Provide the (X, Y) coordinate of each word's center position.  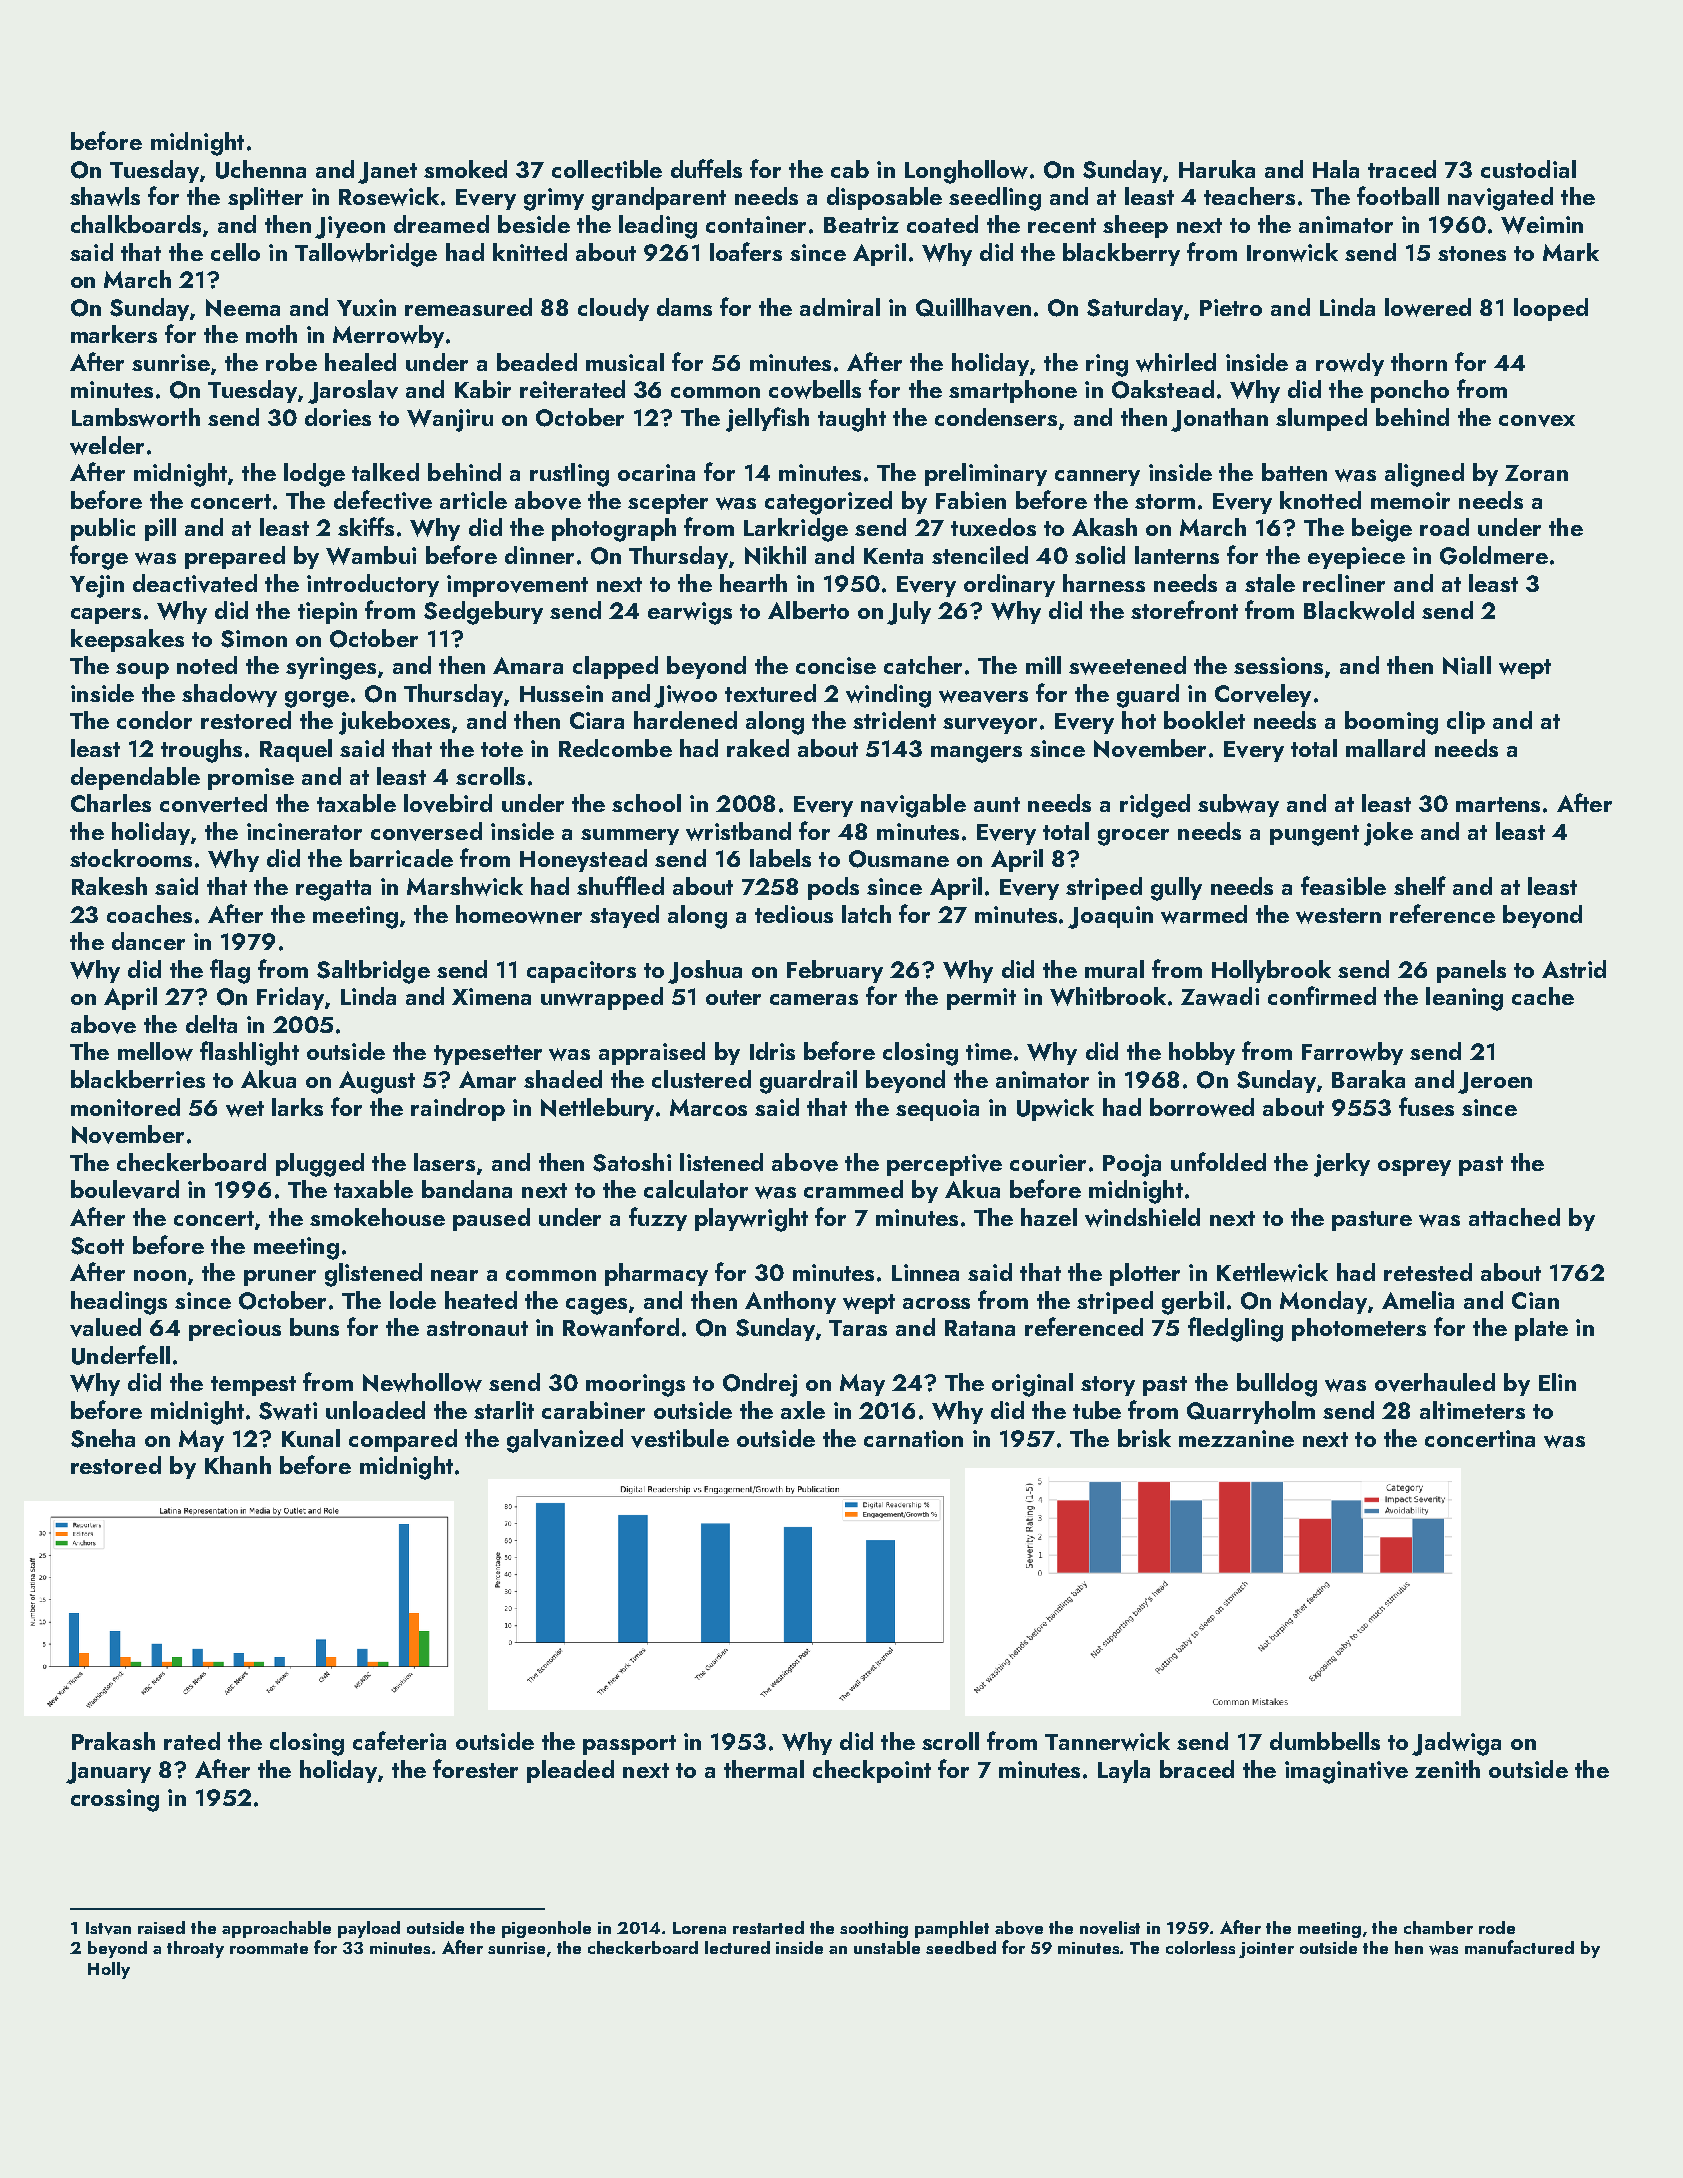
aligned (1424, 475)
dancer (148, 941)
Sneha (103, 1438)
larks (297, 1107)
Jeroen (1495, 1083)
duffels (706, 168)
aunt (997, 804)
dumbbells (1325, 1741)
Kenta (893, 556)
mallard (1385, 748)
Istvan (108, 1928)
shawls (105, 196)
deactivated (195, 583)
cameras (814, 999)
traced (1402, 169)
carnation (913, 1438)
